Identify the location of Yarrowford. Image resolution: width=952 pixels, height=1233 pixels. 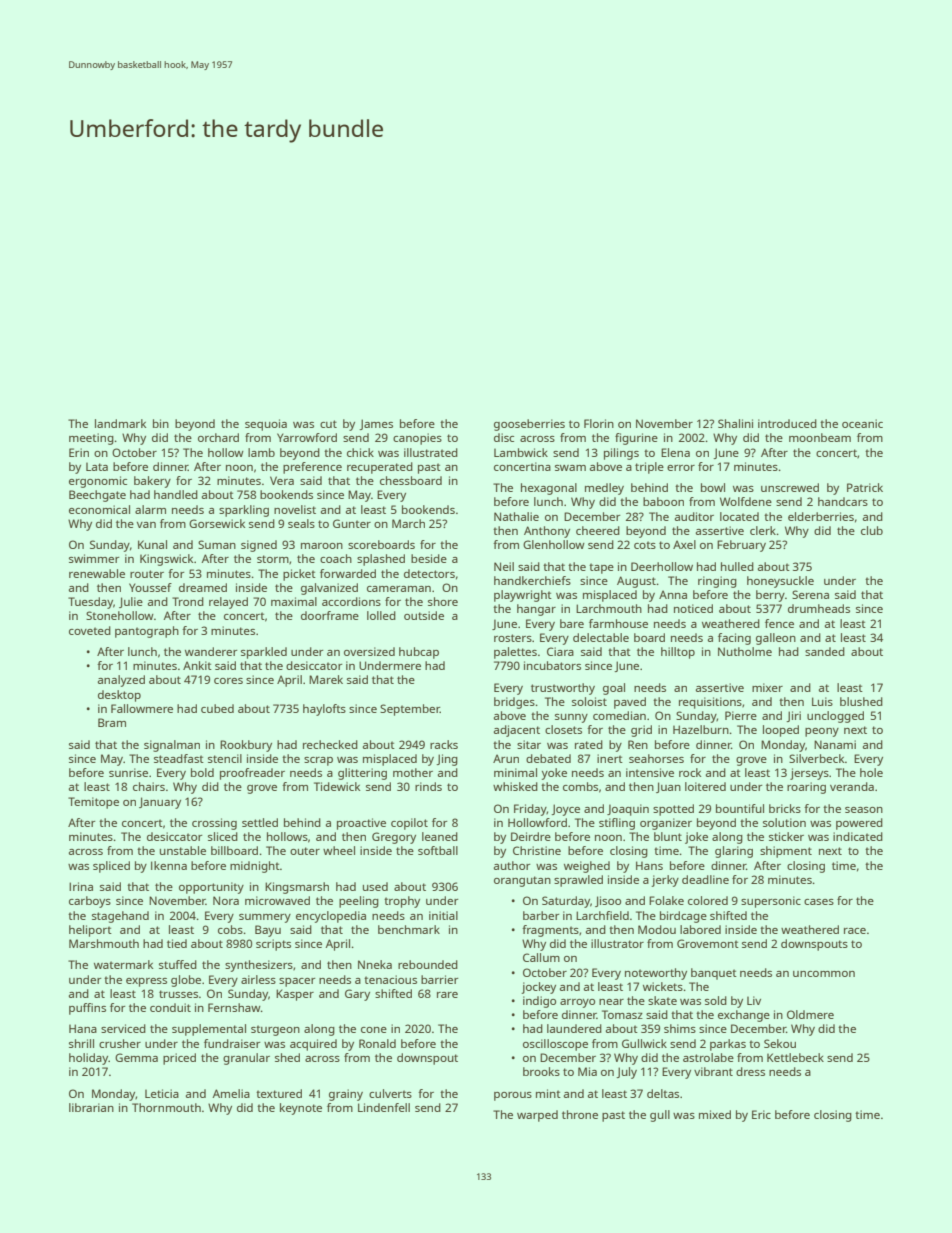
(307, 437).
